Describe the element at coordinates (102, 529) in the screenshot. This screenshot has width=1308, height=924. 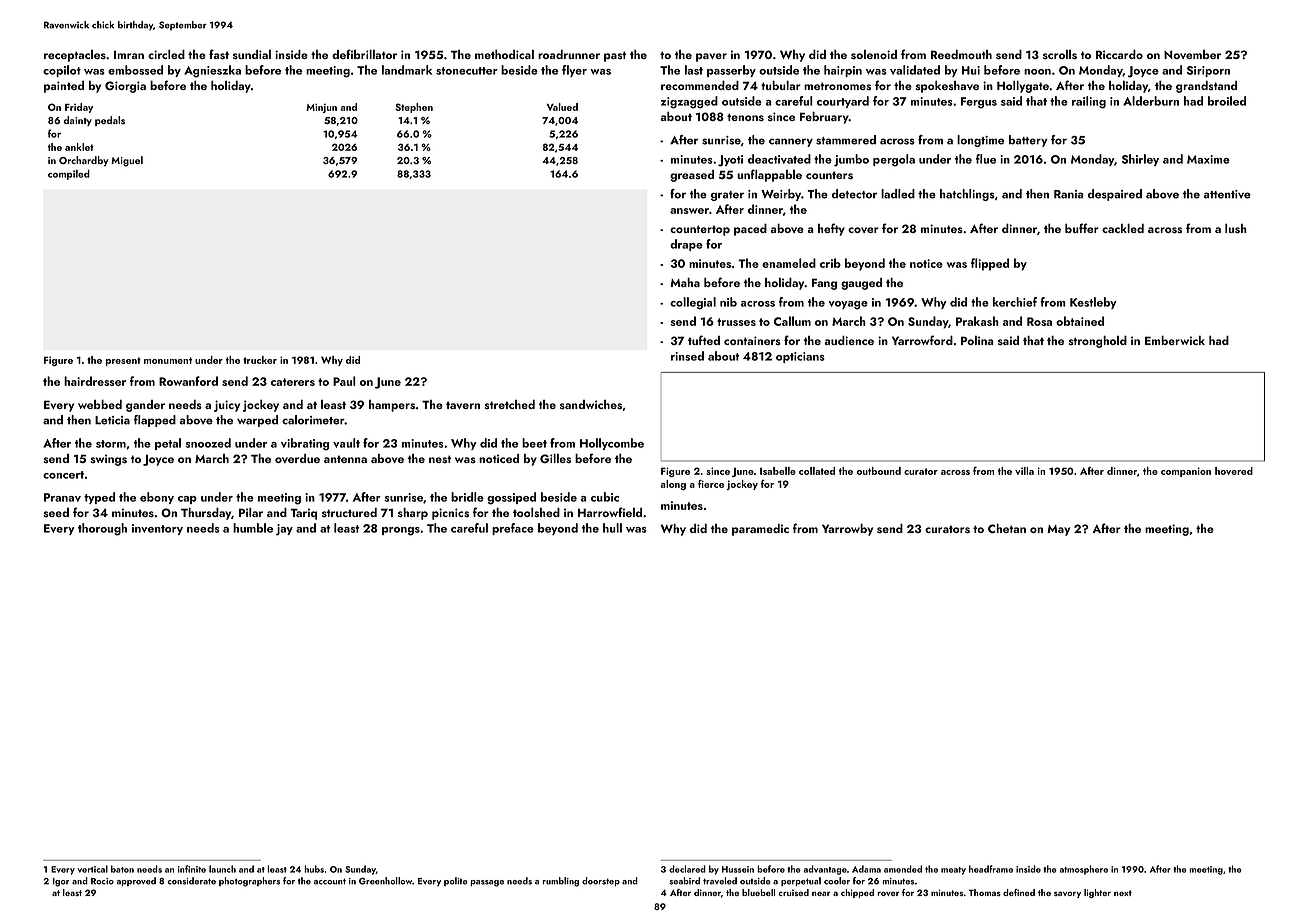
I see `thorough` at that location.
